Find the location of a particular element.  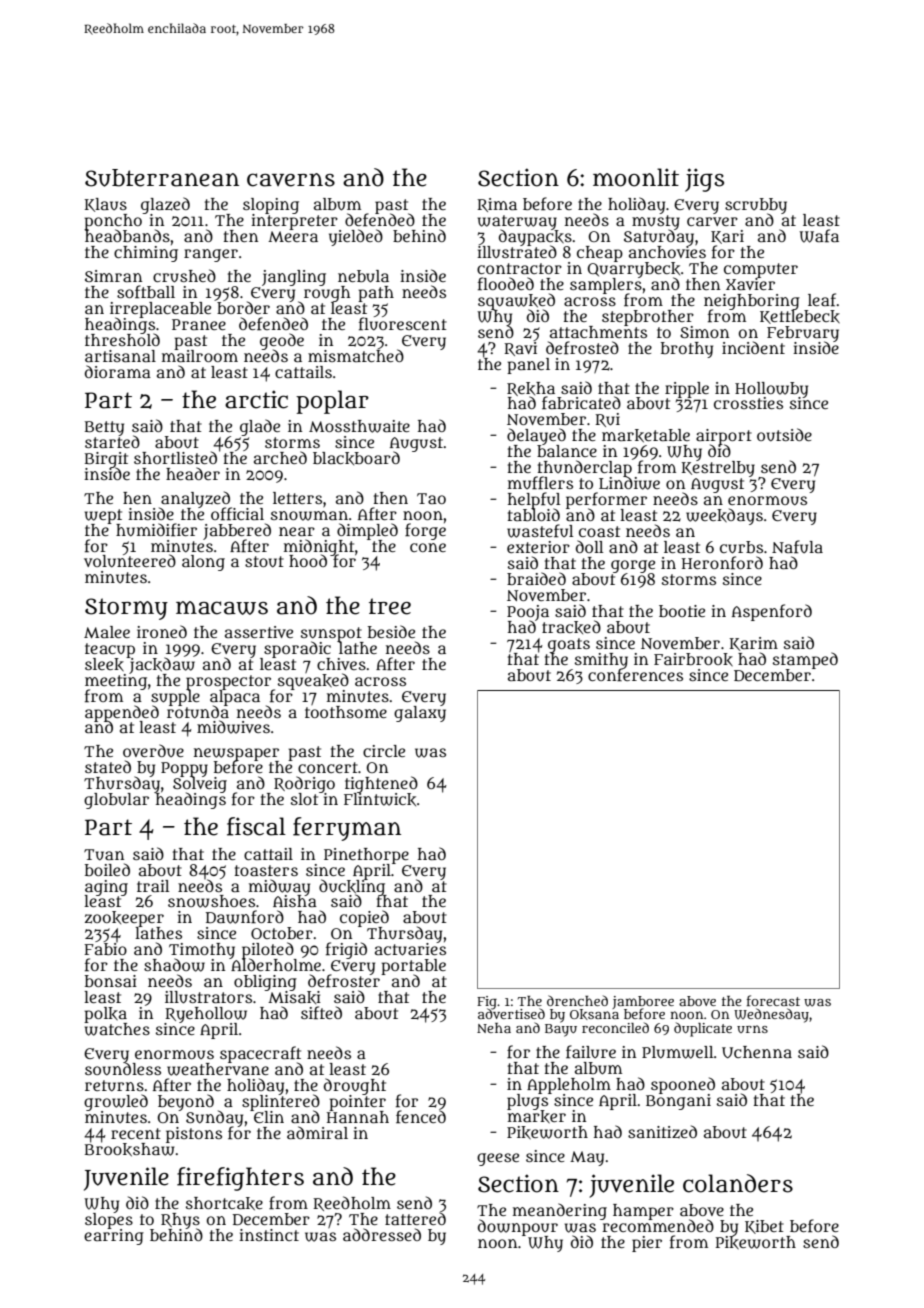

addressed is located at coordinates (382, 1234).
